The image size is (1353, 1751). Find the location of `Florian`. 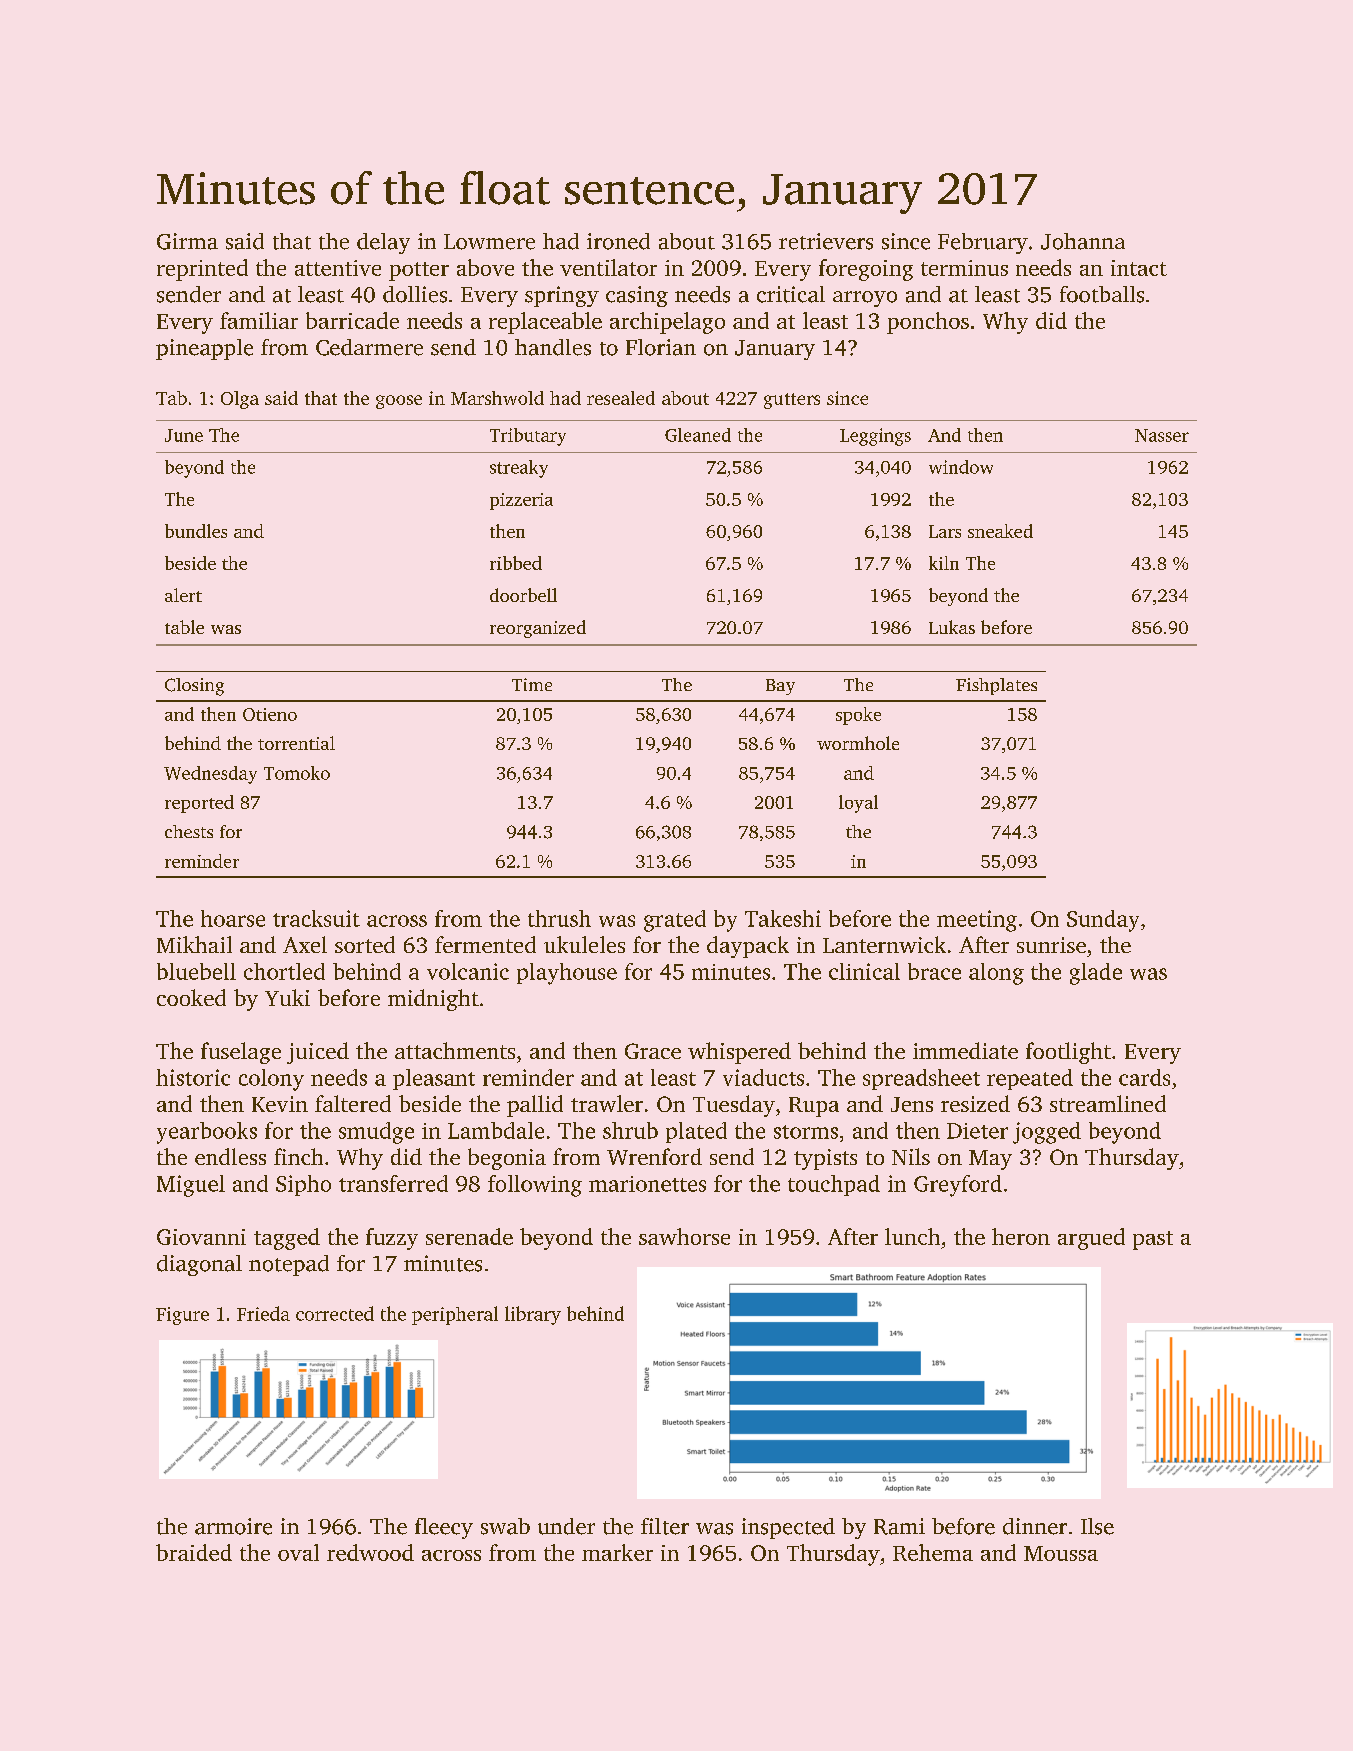

Florian is located at coordinates (661, 347).
